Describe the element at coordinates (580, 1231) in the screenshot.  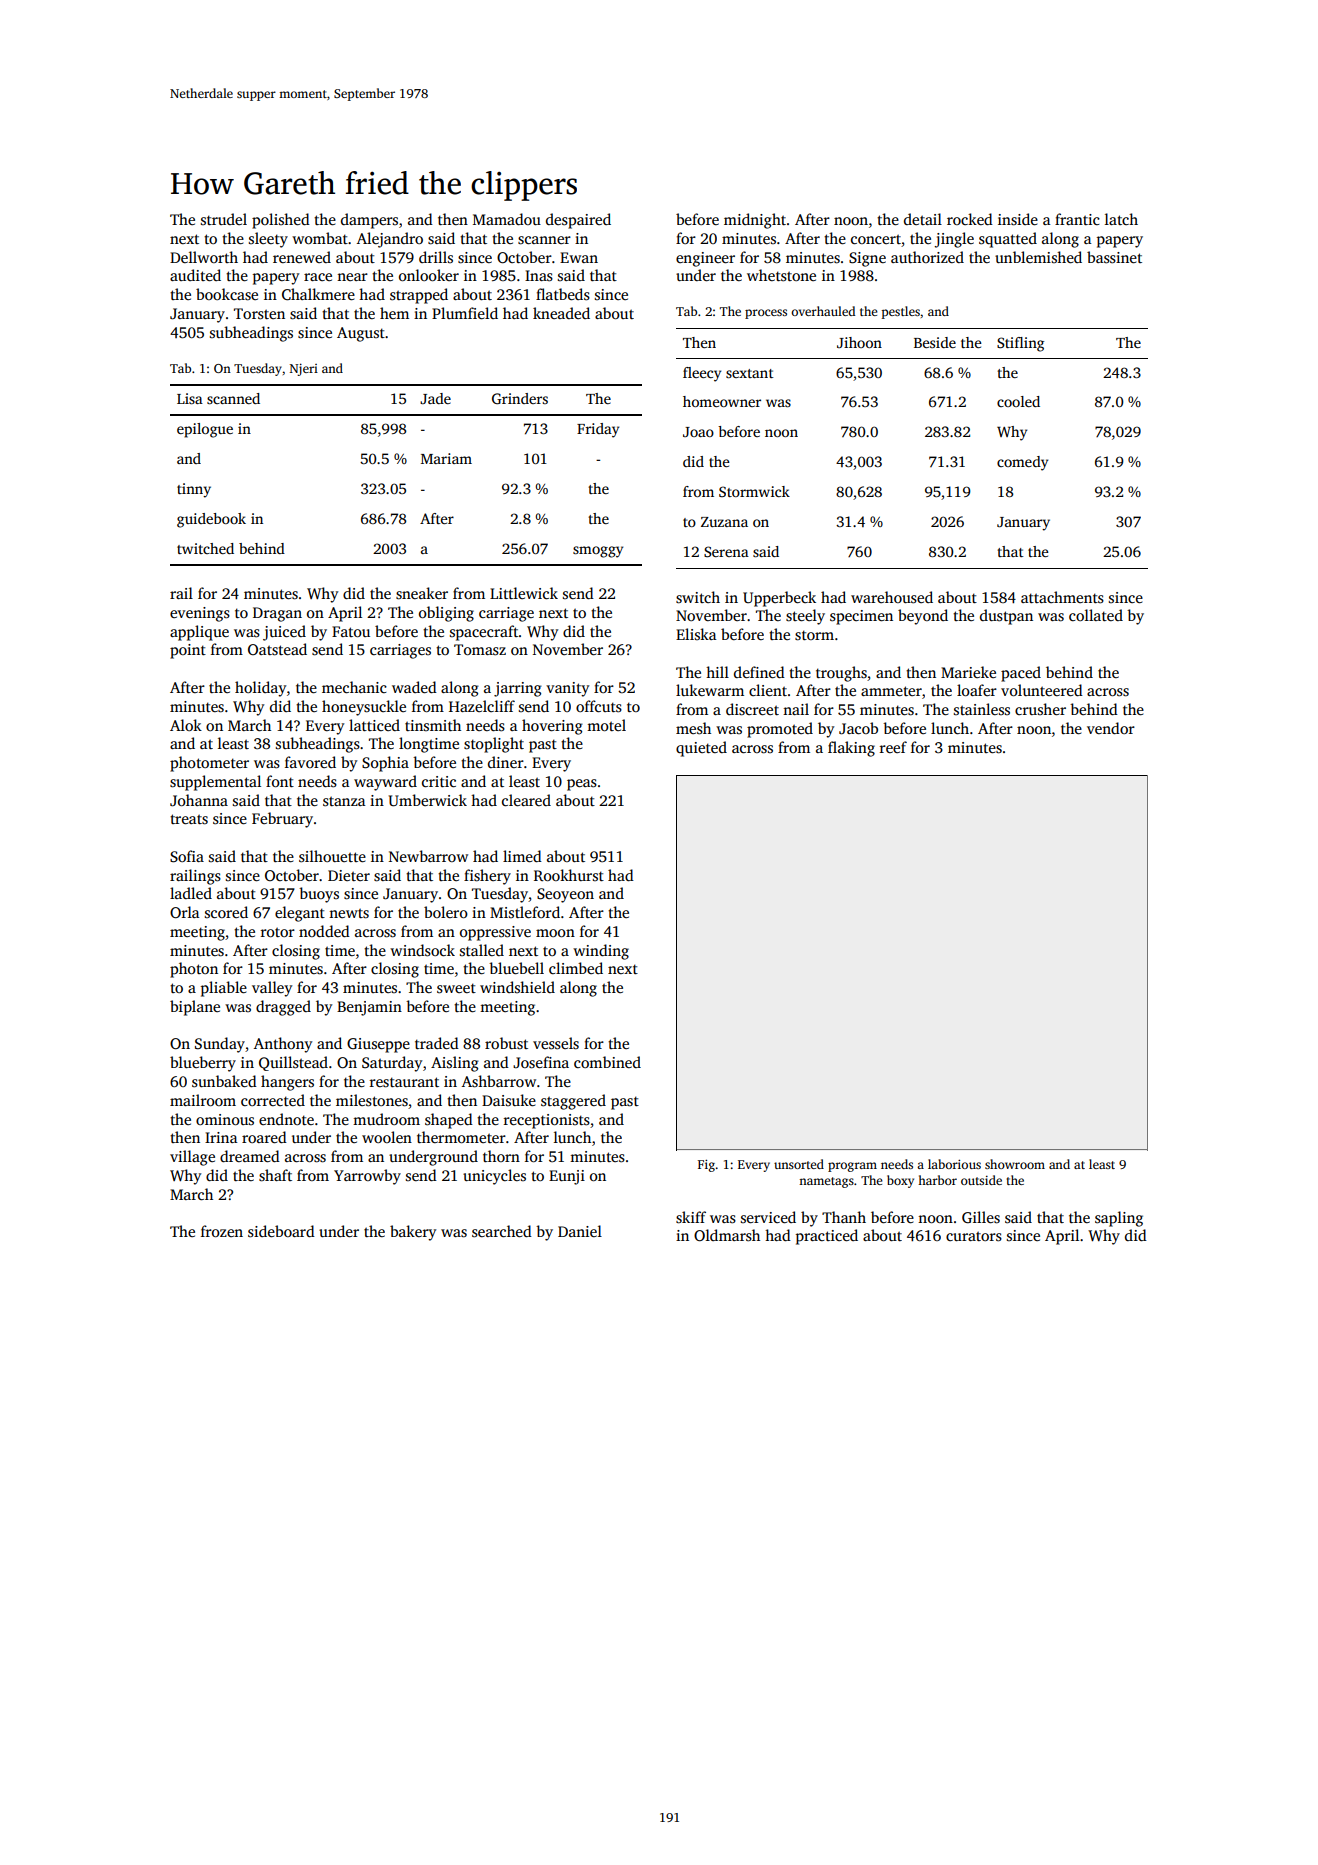
I see `Daniel` at that location.
